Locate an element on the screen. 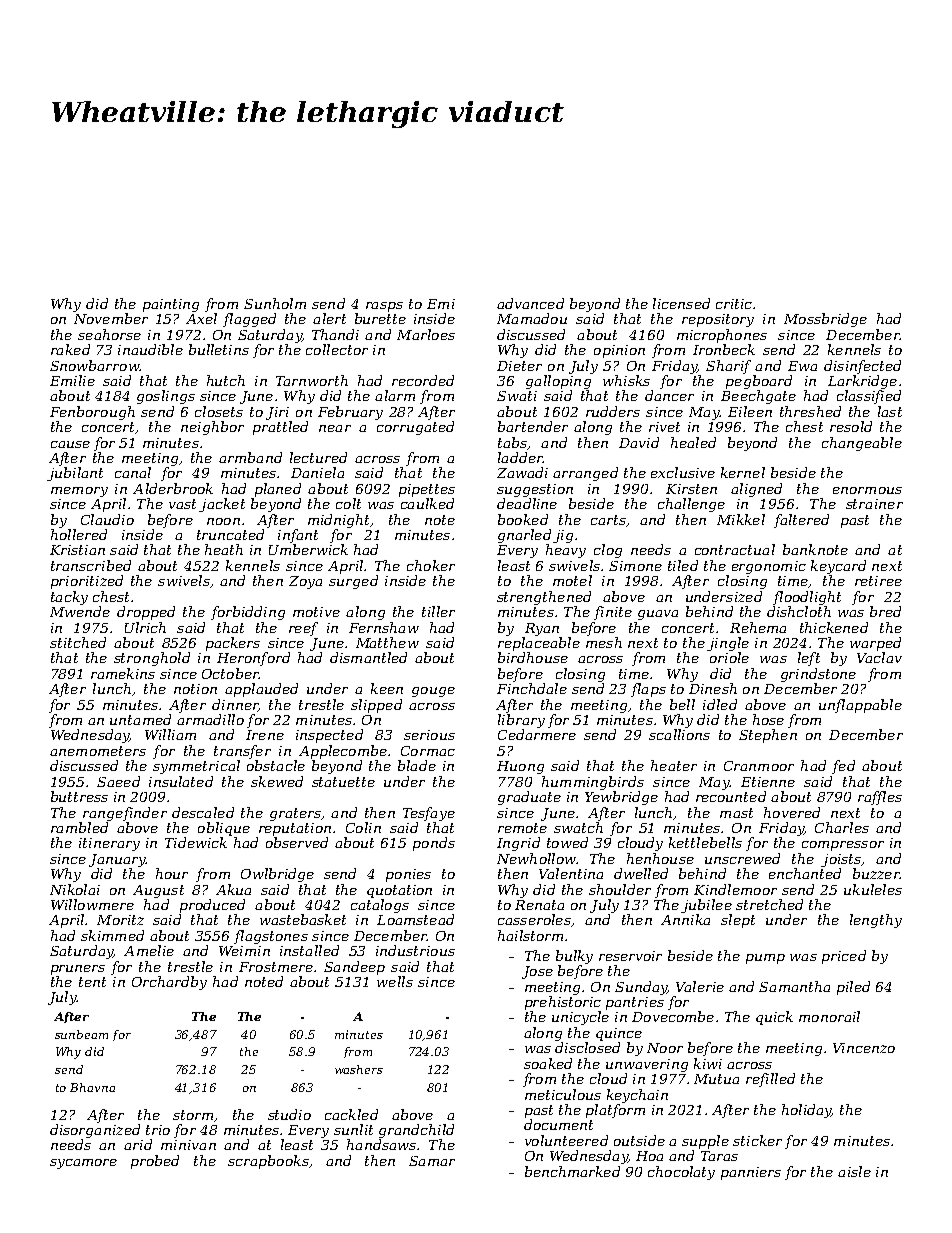 The width and height of the screenshot is (952, 1233). slept is located at coordinates (738, 921).
